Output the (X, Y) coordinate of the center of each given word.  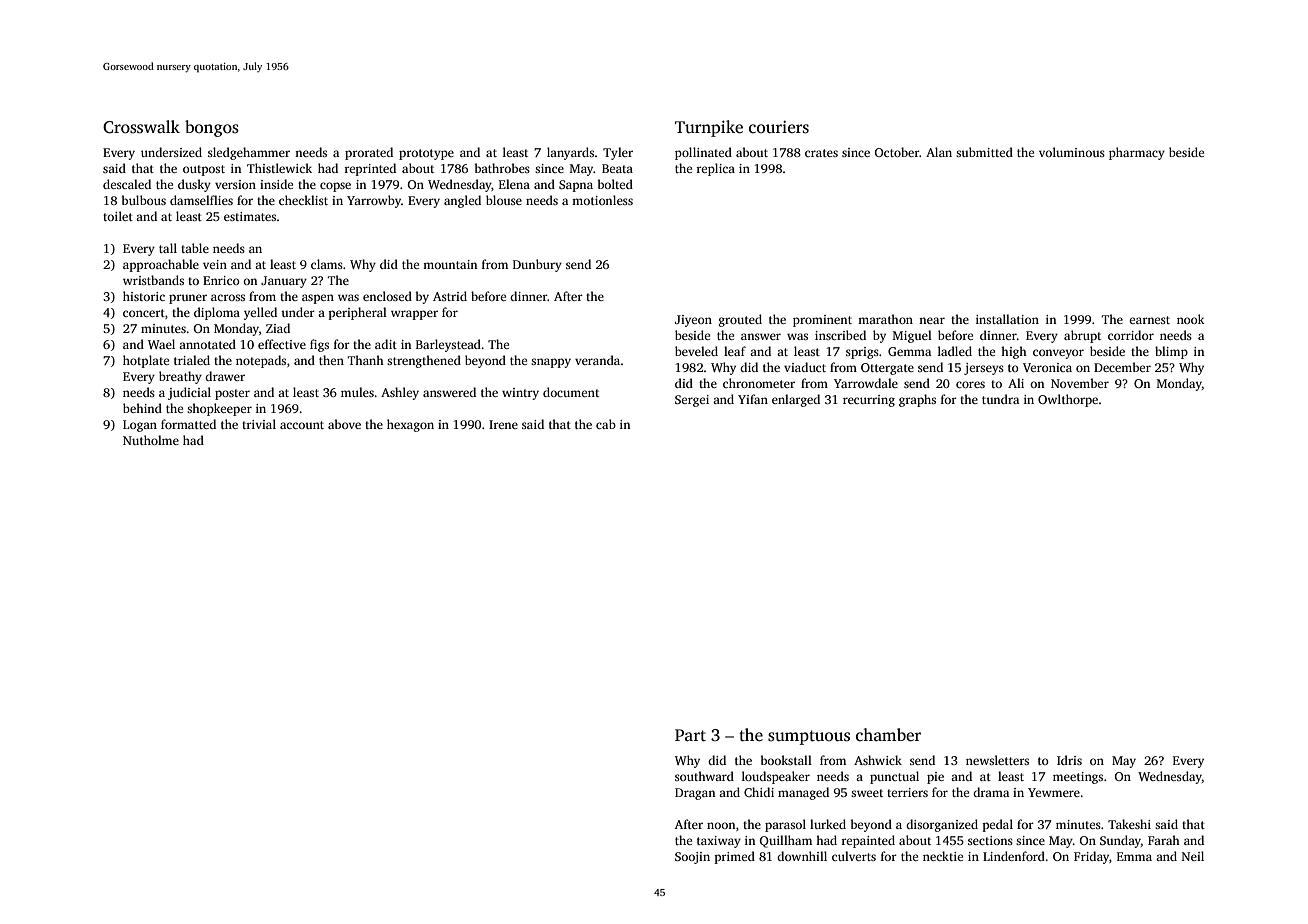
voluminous (1072, 152)
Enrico (221, 280)
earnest (1149, 320)
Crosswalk (141, 127)
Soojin (692, 858)
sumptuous (809, 737)
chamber (888, 735)
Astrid (450, 296)
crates (821, 153)
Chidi (759, 792)
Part (690, 735)
